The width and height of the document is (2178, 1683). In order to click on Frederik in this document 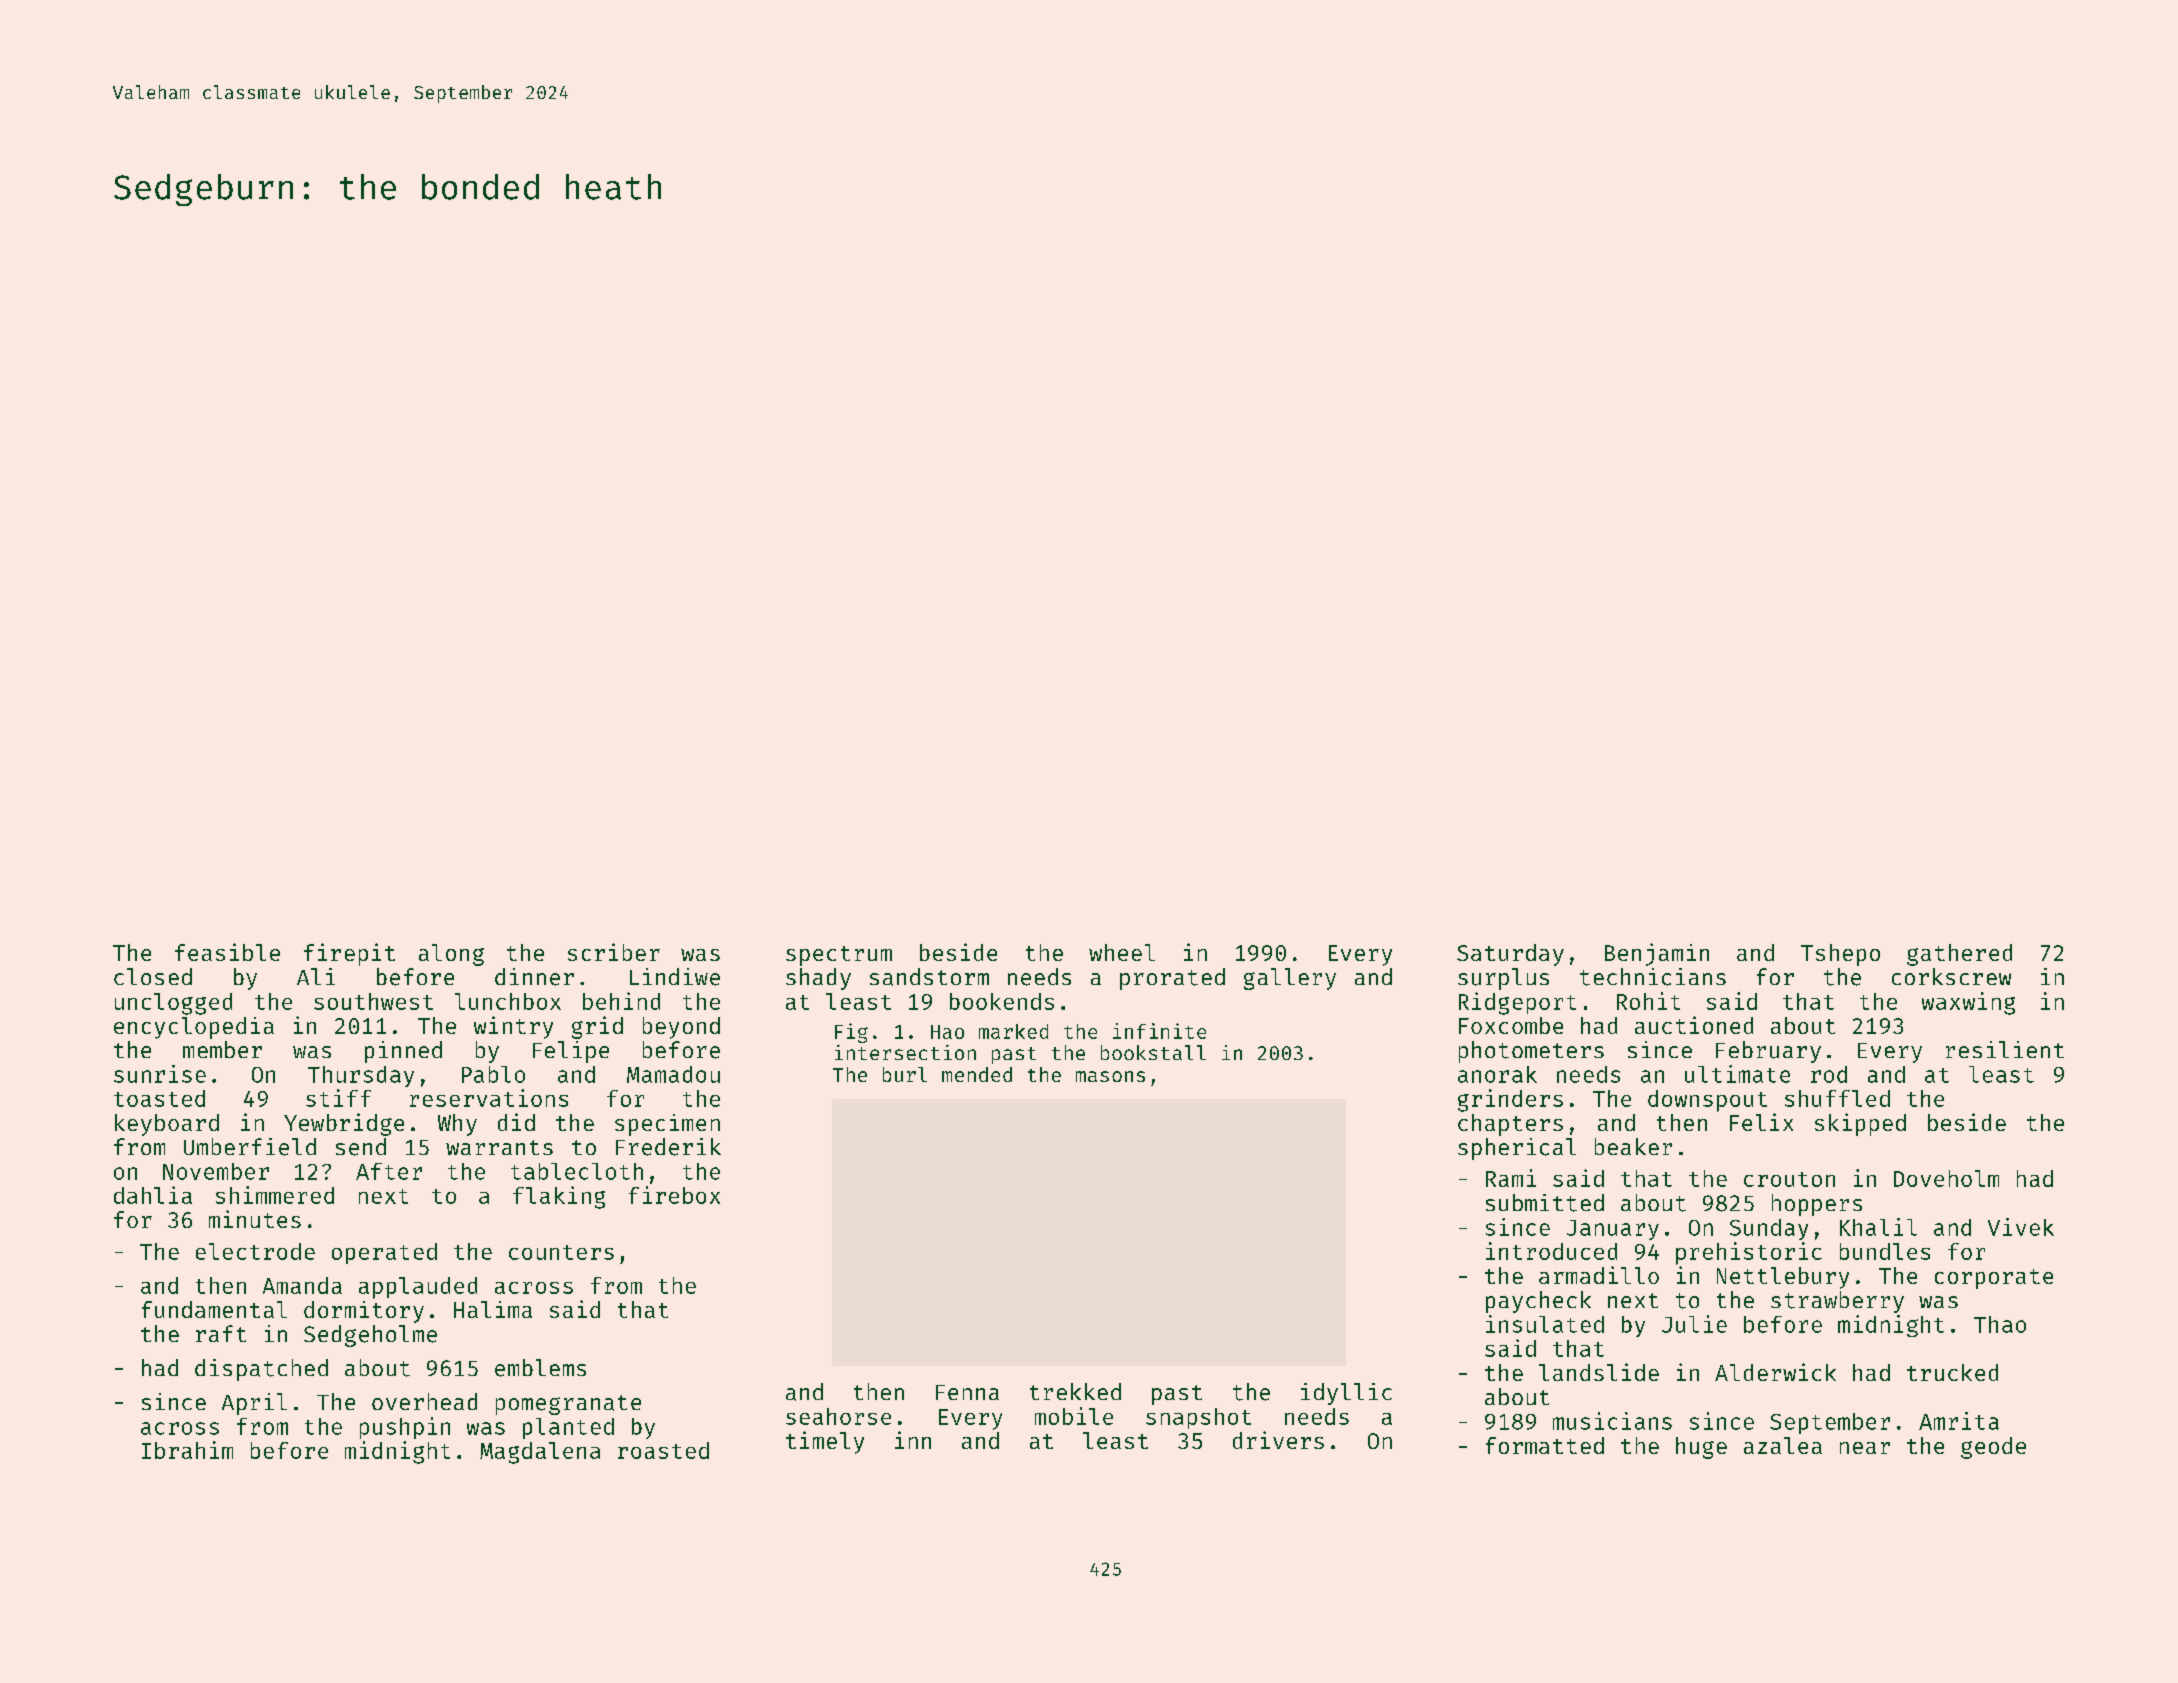, I will do `click(668, 1147)`.
